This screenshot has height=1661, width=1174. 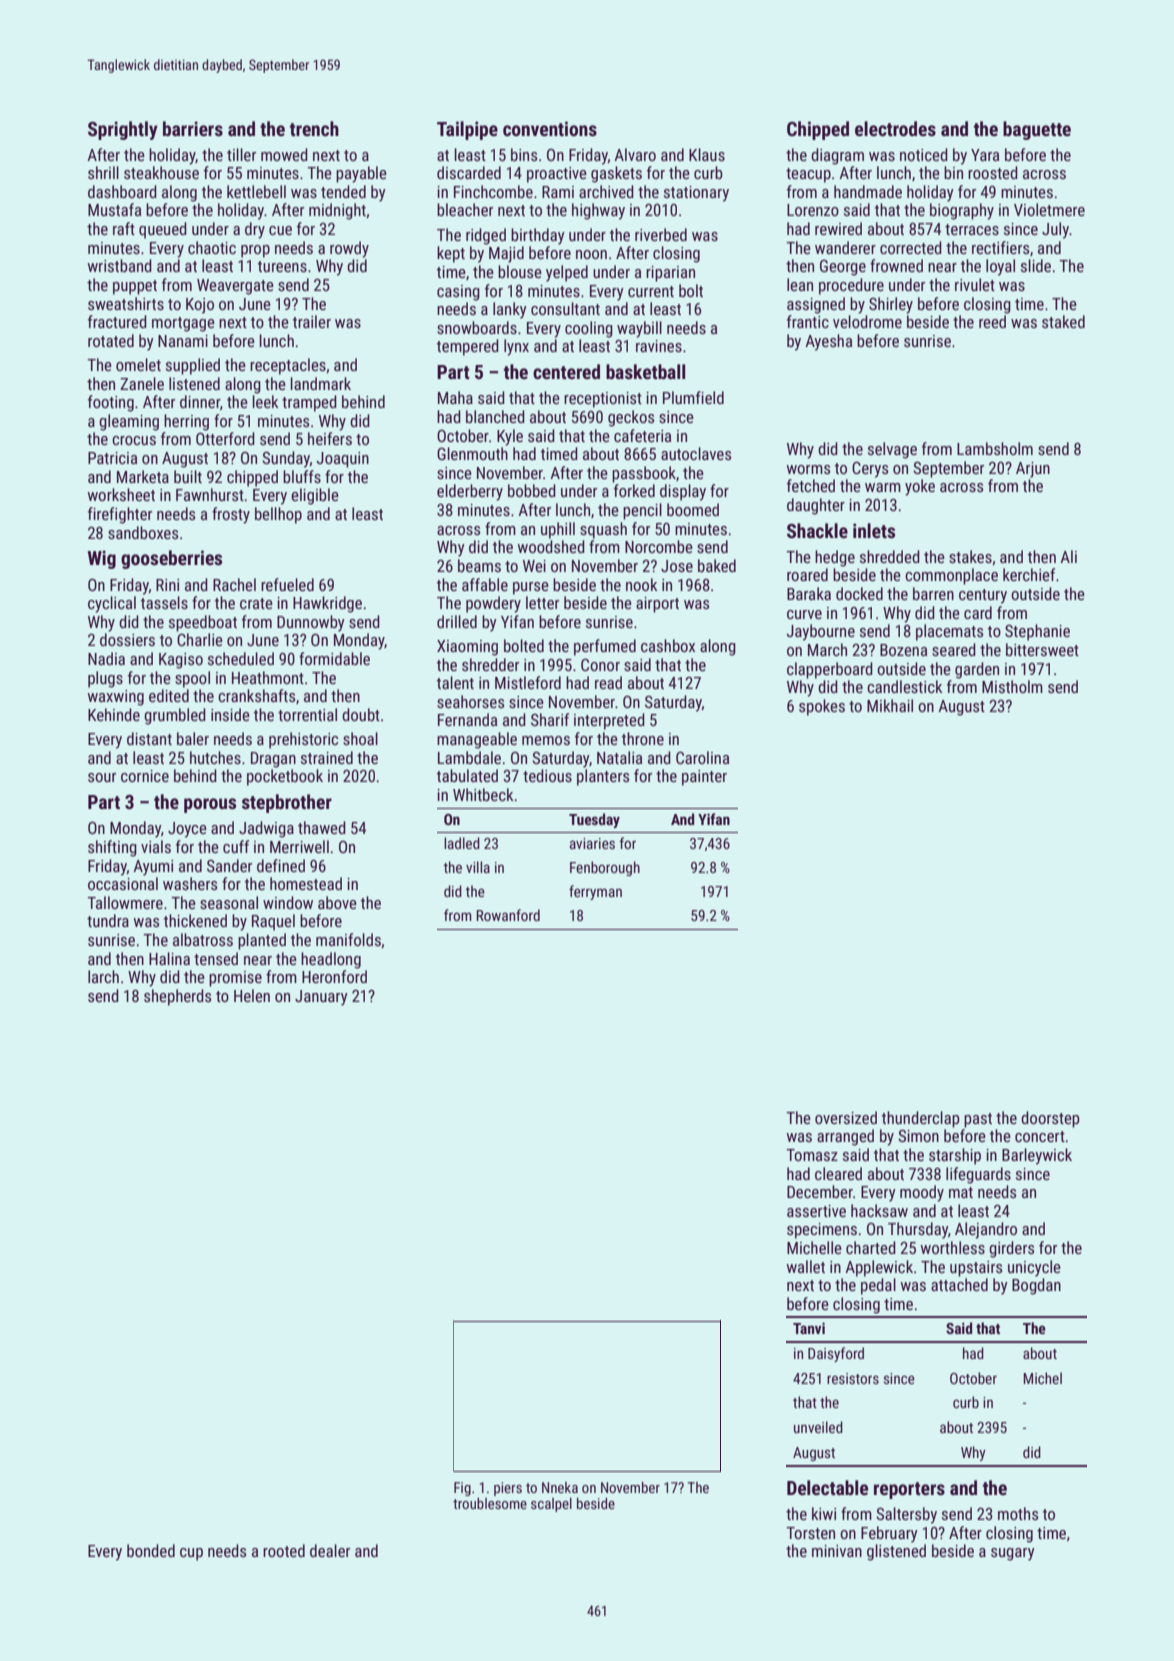 What do you see at coordinates (467, 648) in the screenshot?
I see `Xiaoming` at bounding box center [467, 648].
